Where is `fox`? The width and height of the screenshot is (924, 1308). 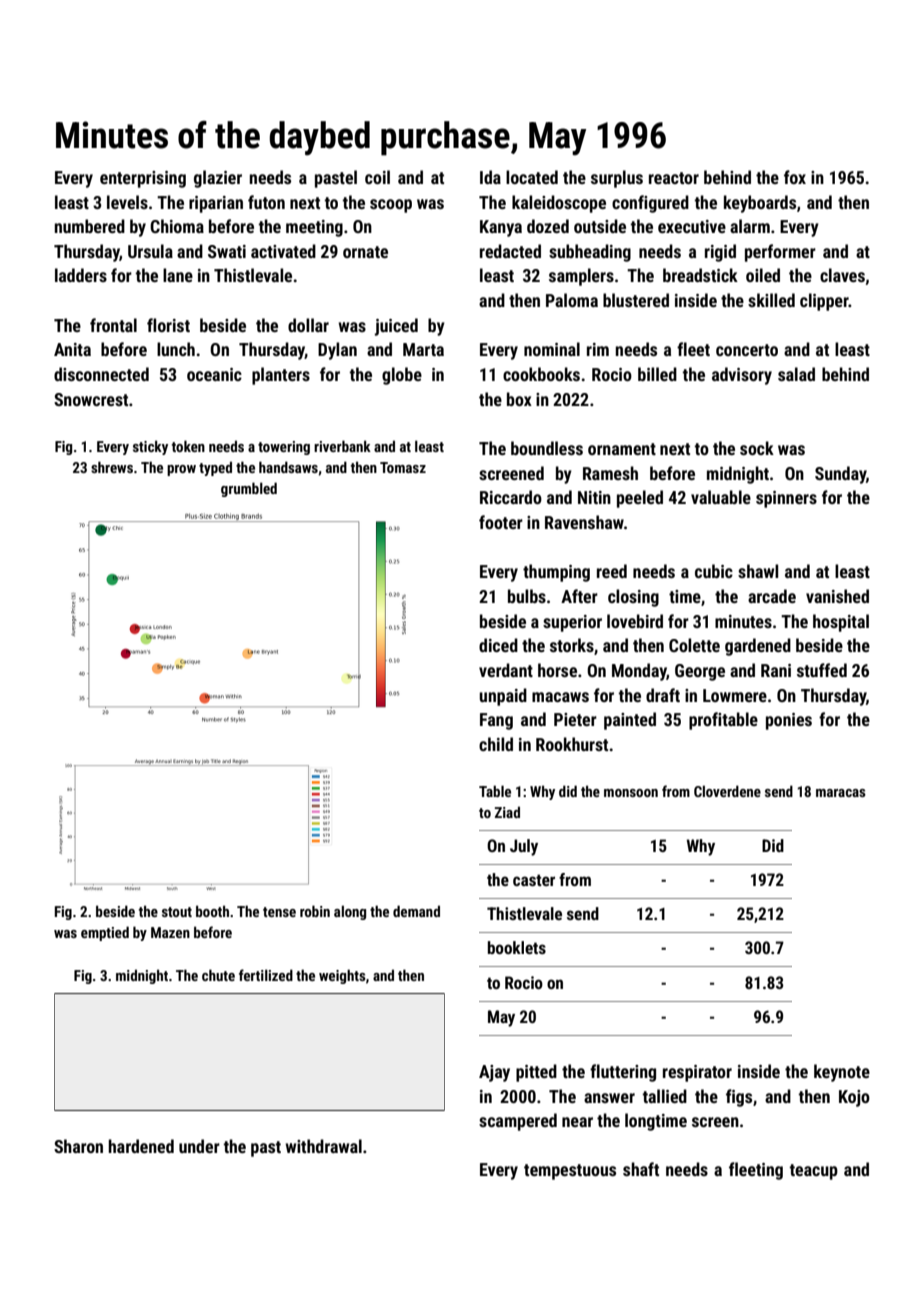
fox is located at coordinates (795, 177).
